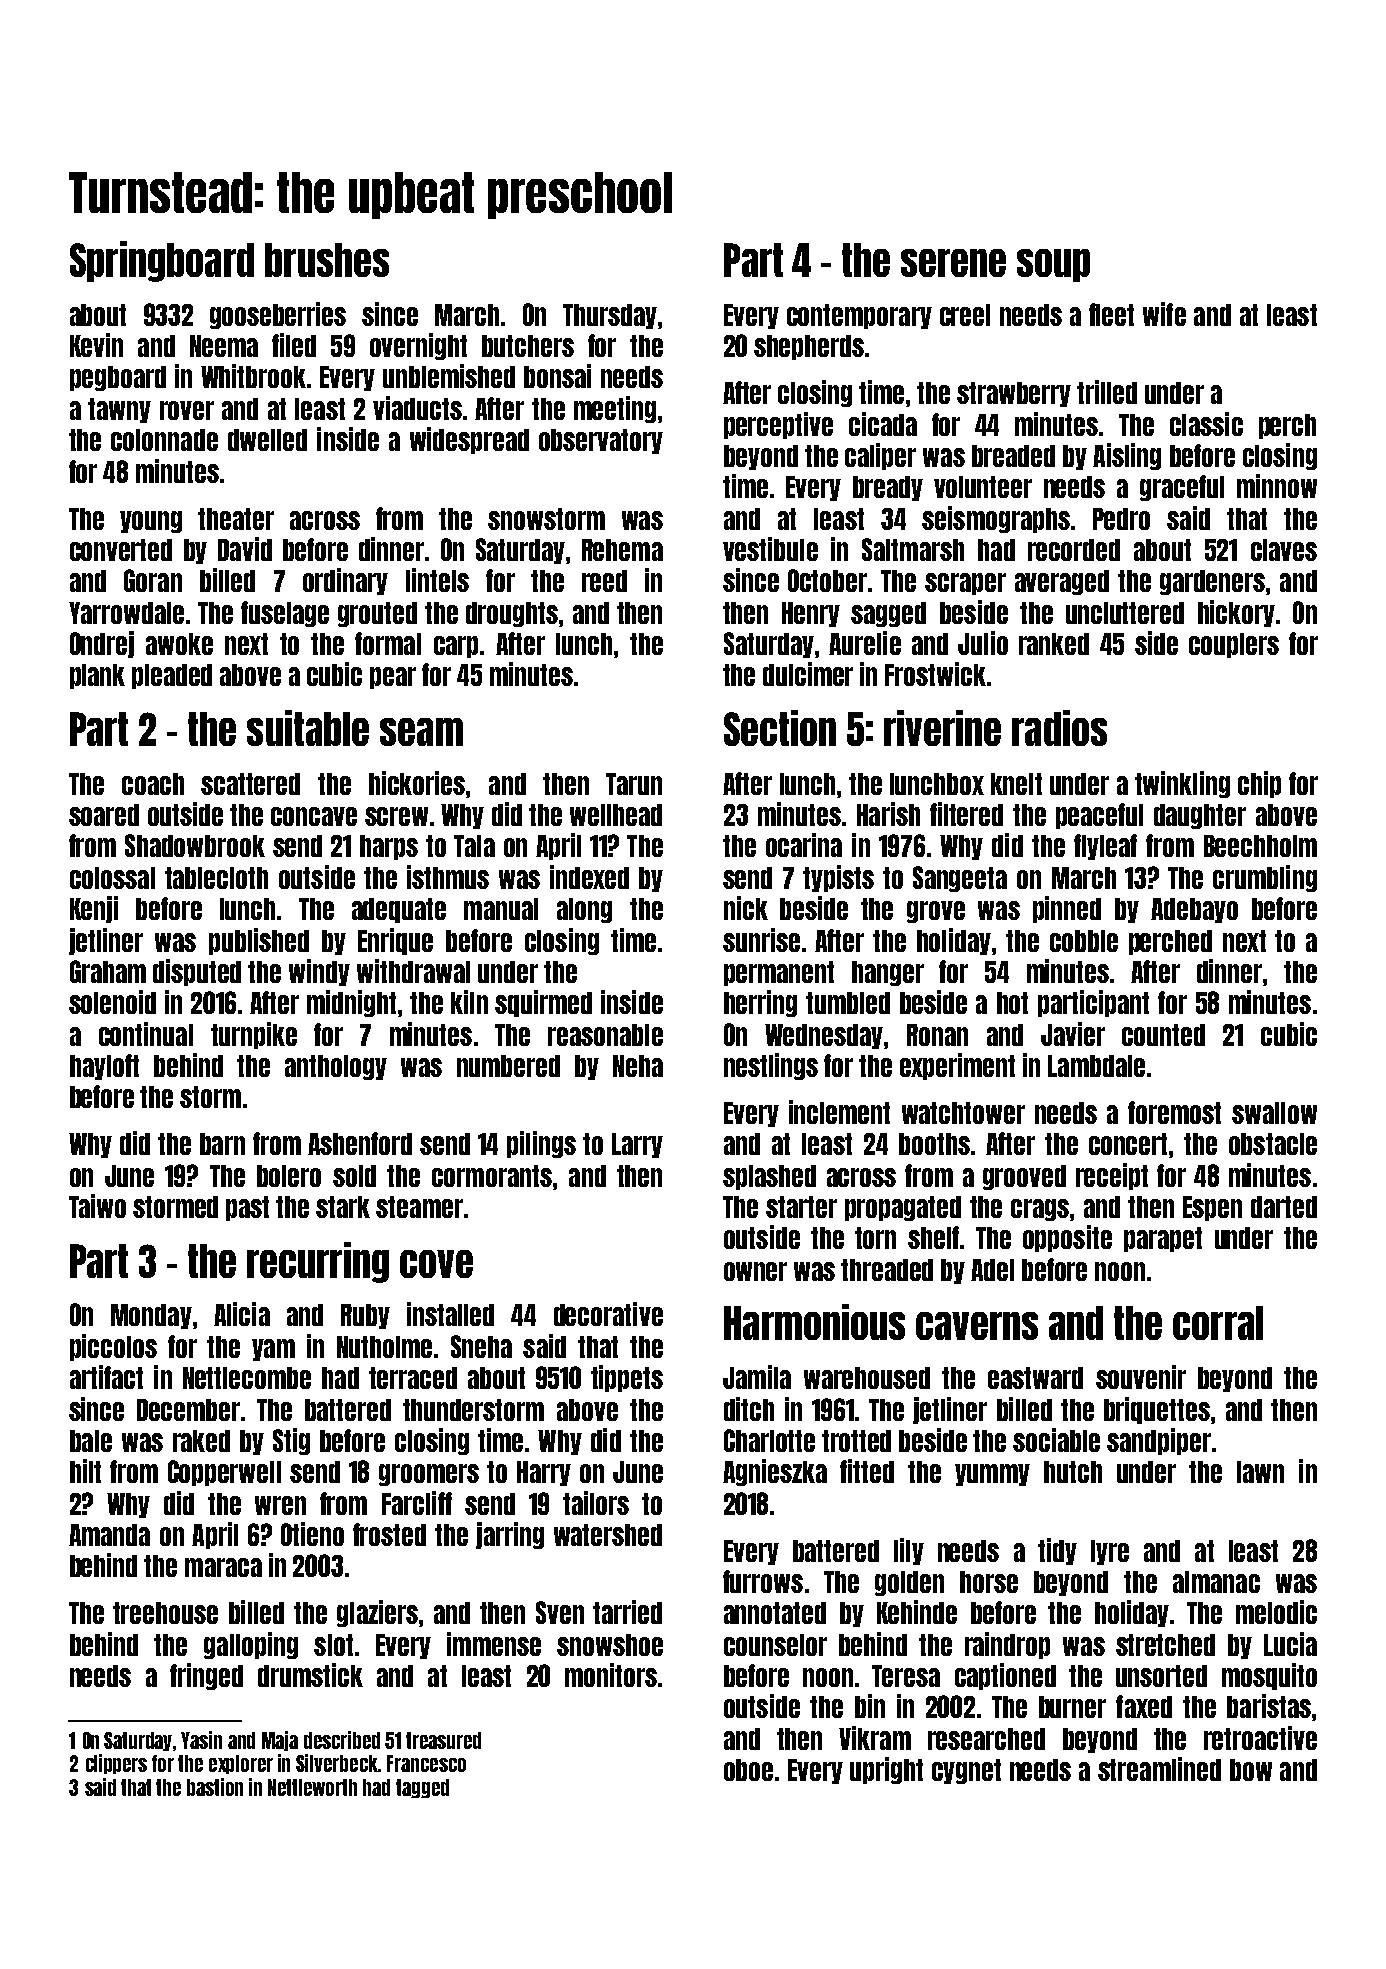 The image size is (1386, 1969). I want to click on Adel, so click(992, 1270).
